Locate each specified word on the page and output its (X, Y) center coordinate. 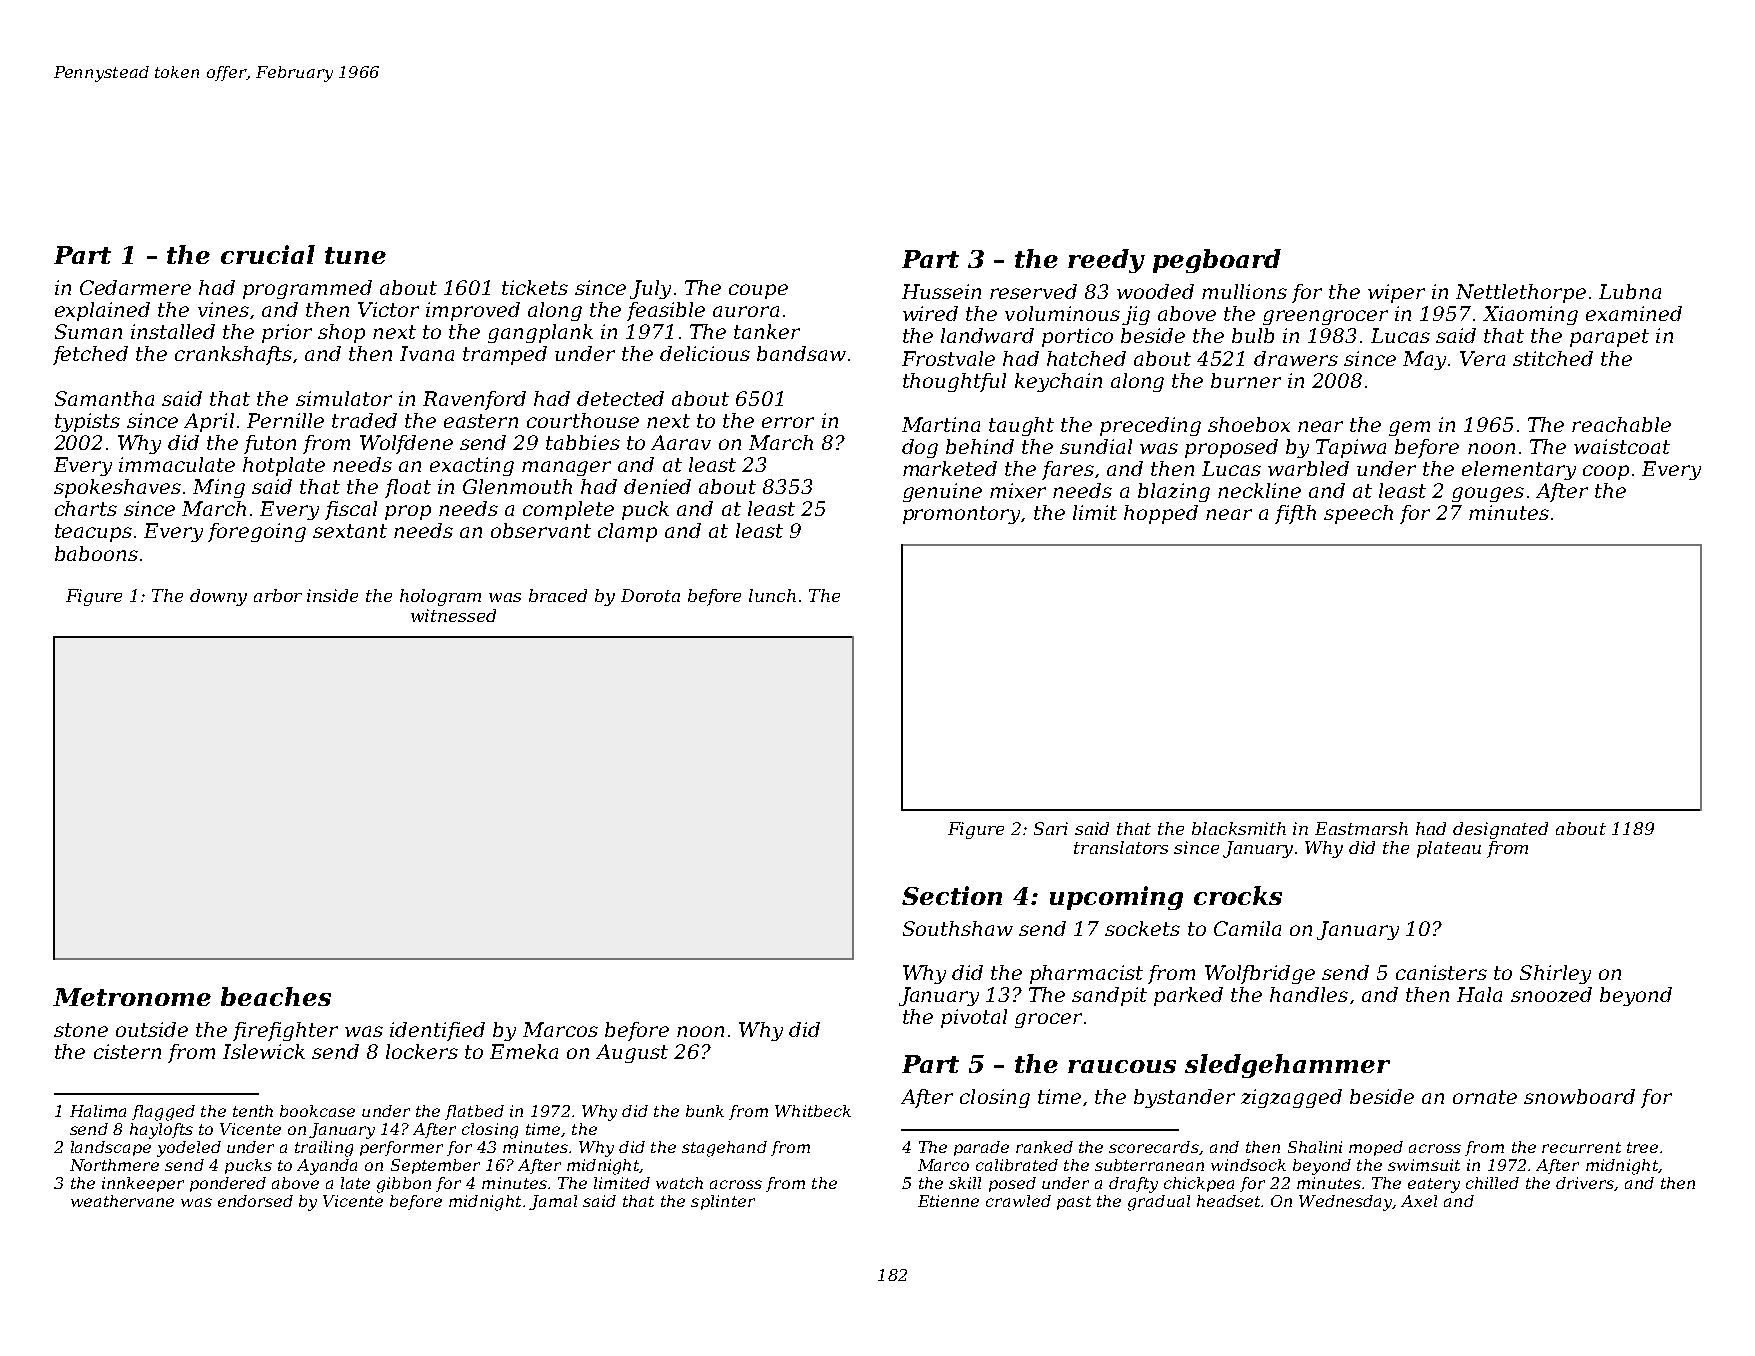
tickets (535, 287)
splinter (723, 1202)
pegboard (1217, 261)
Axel (1419, 1201)
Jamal (553, 1202)
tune (355, 255)
